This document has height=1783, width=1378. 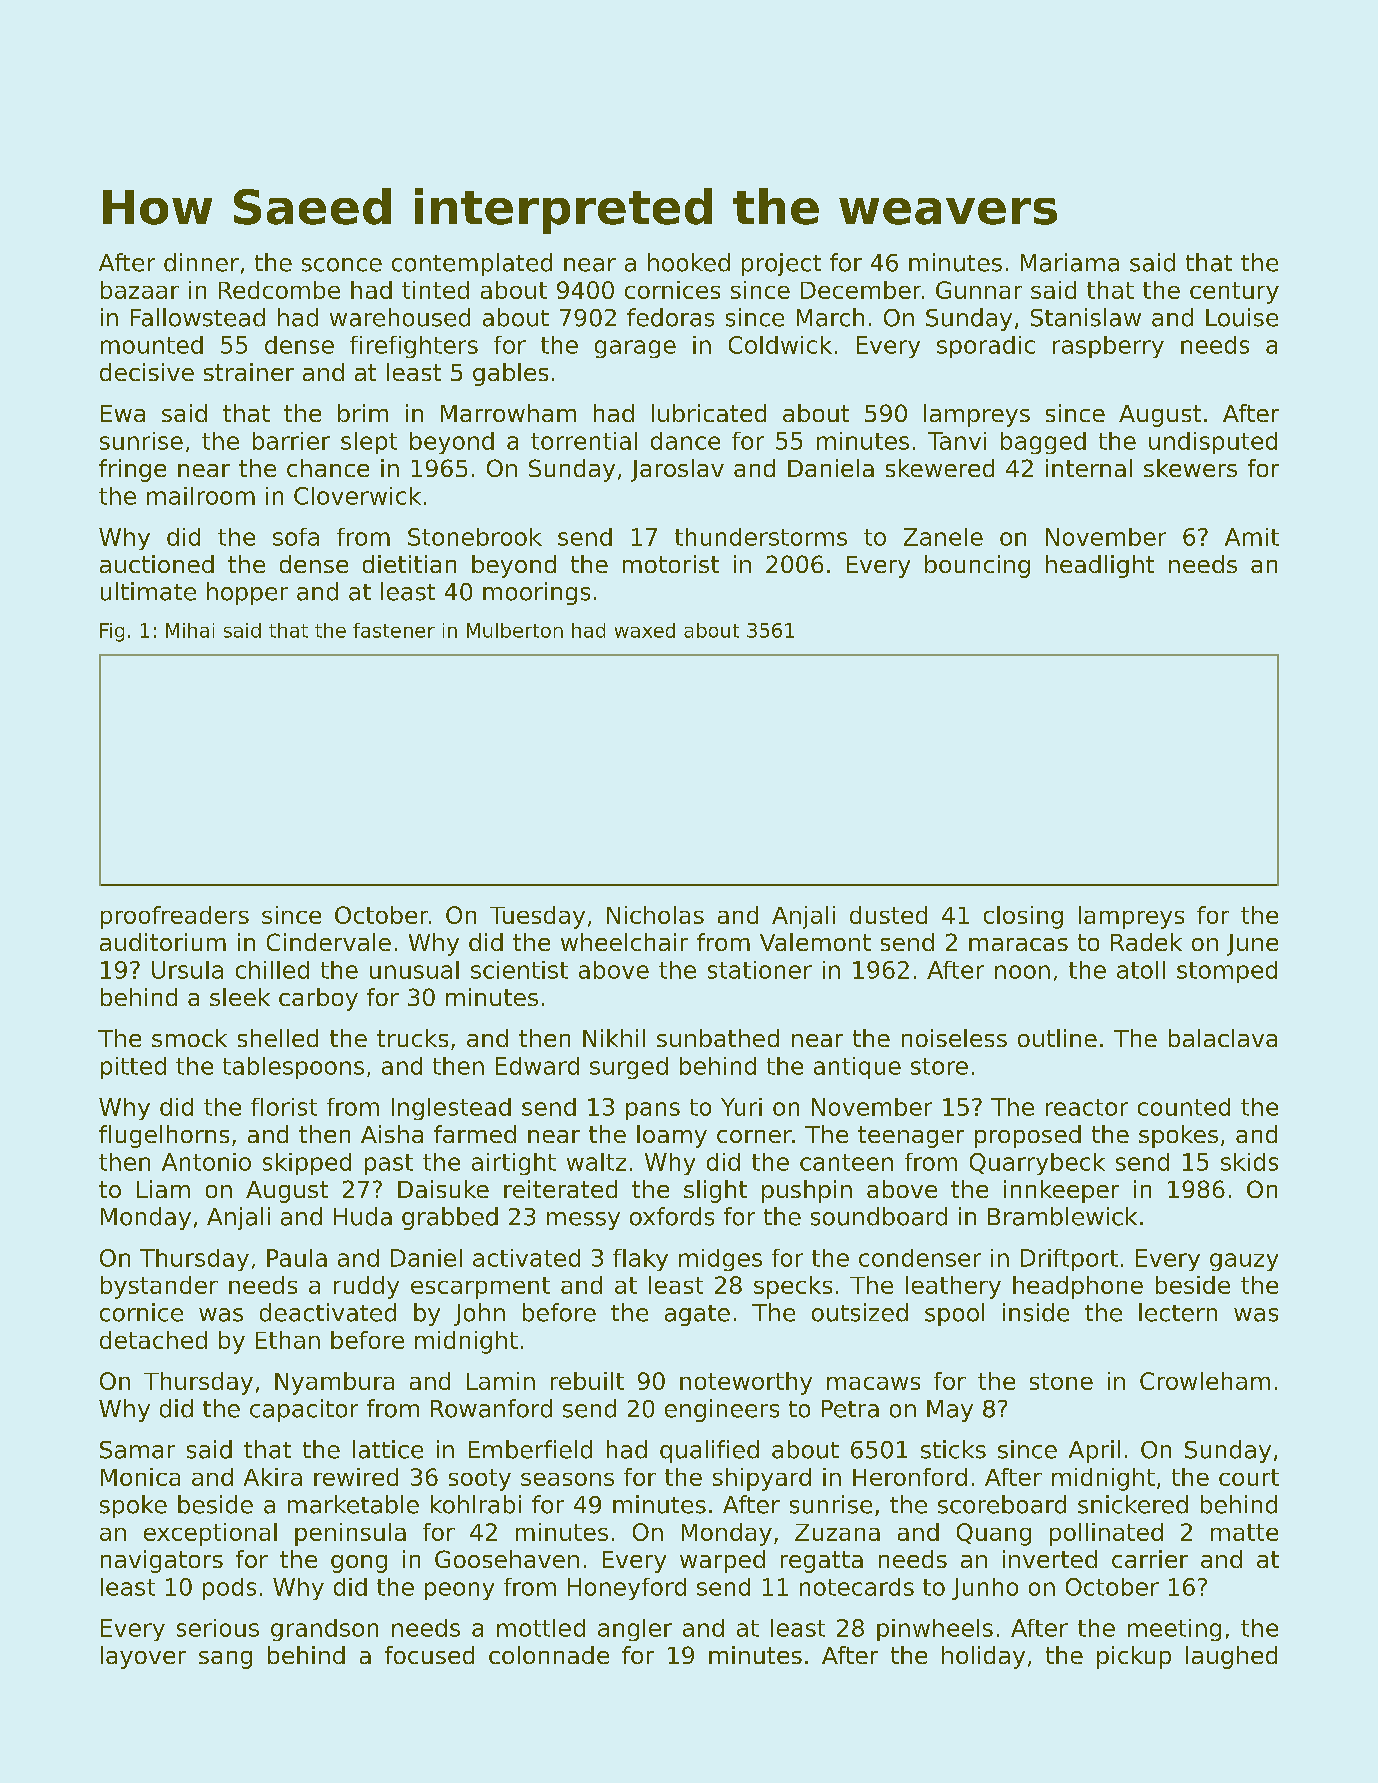 What do you see at coordinates (954, 1038) in the document?
I see `noiseless` at bounding box center [954, 1038].
